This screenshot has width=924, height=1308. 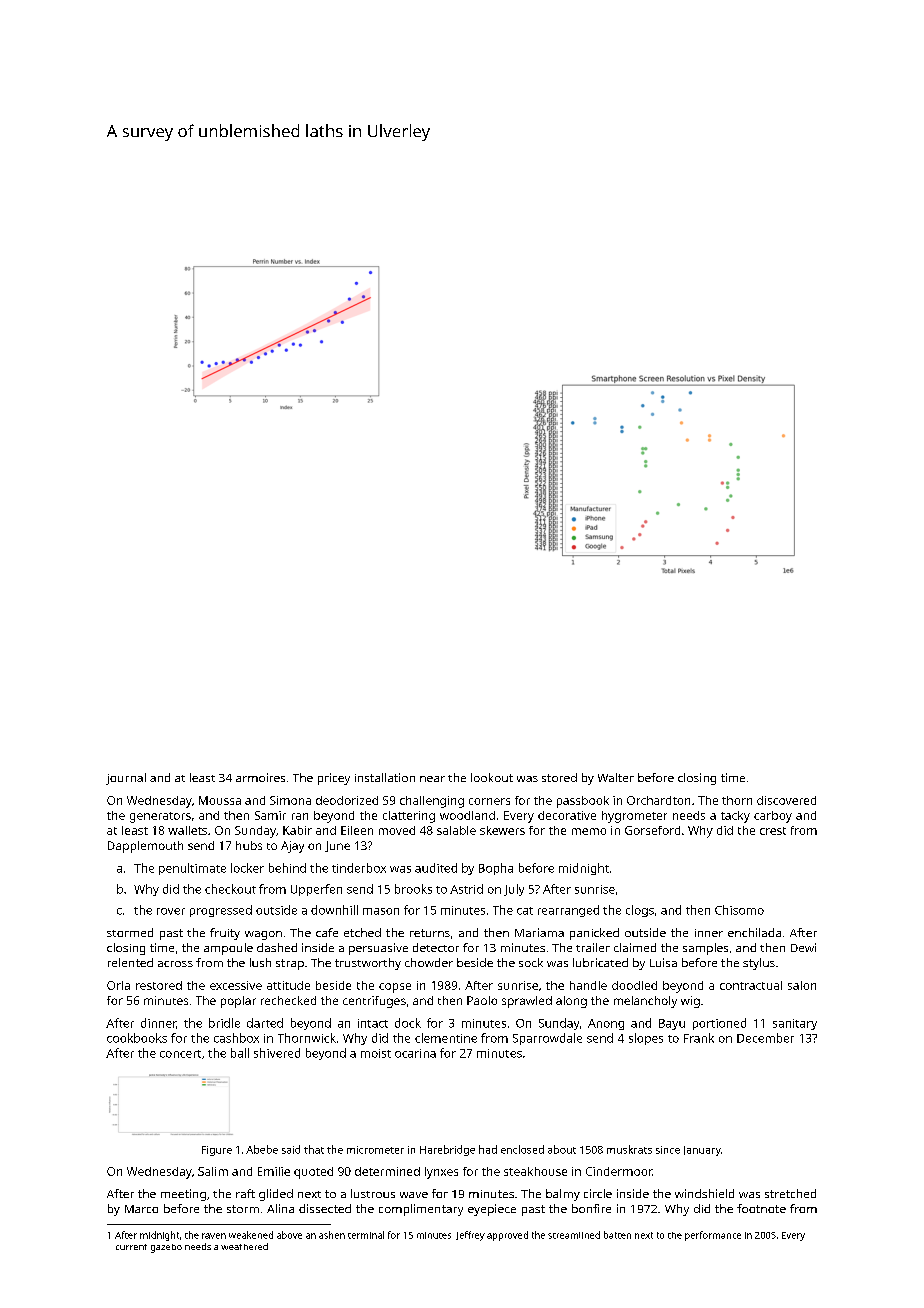 I want to click on generators, so click(x=160, y=817).
